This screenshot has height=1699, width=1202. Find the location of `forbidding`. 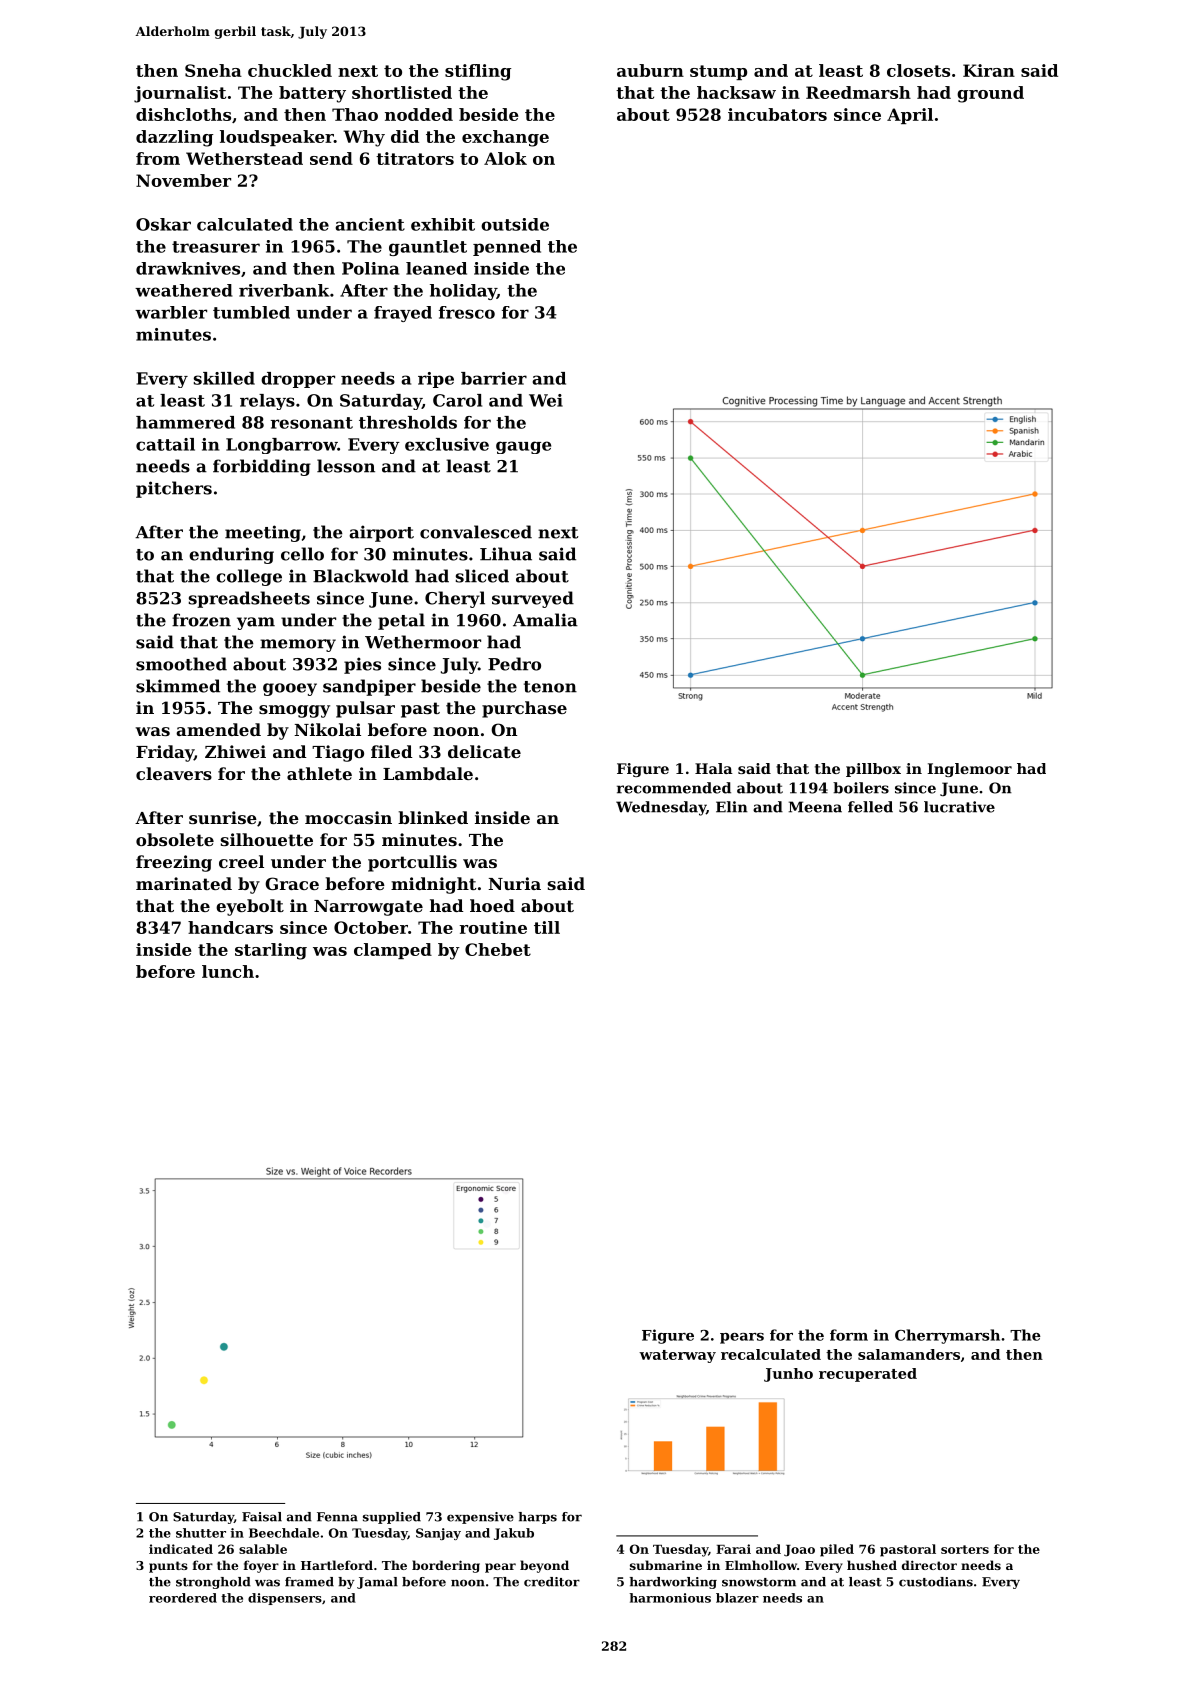

forbidding is located at coordinates (262, 467).
